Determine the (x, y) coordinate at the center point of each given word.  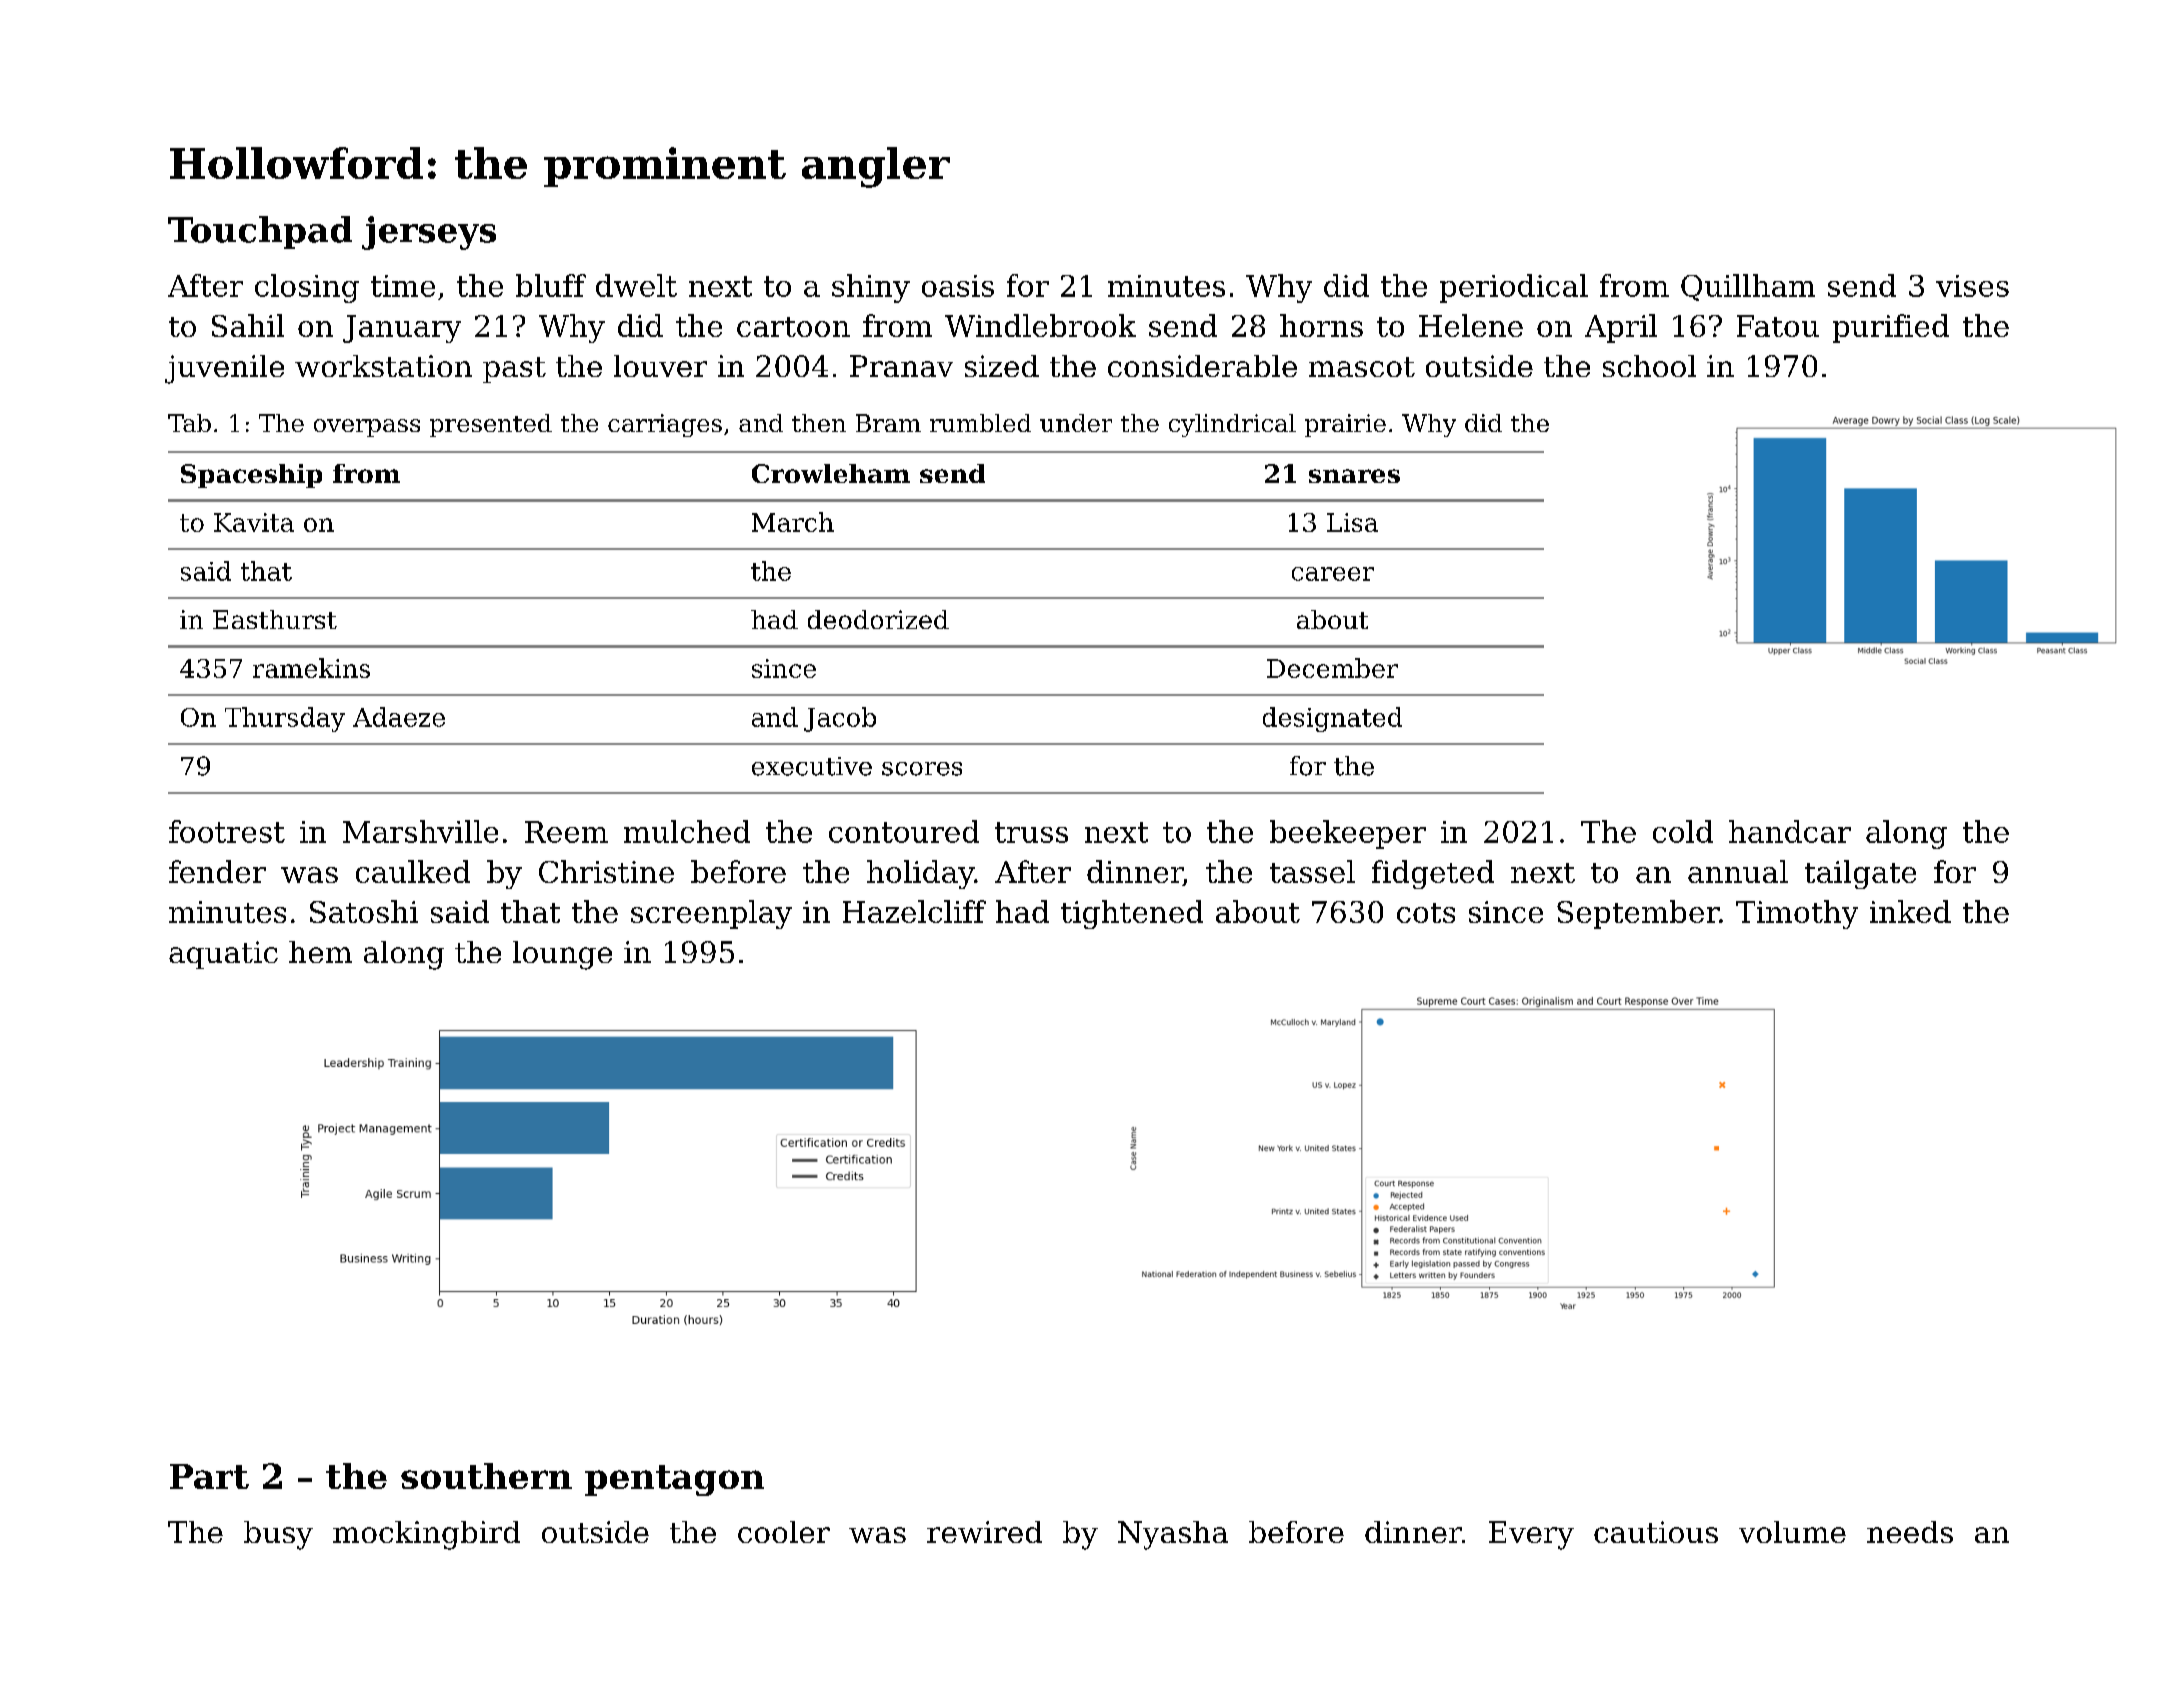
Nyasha (1173, 1535)
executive (812, 766)
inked (1910, 911)
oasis (958, 286)
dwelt (636, 285)
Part (209, 1476)
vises (1972, 286)
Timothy (1797, 914)
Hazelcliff (914, 911)
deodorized (878, 619)
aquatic (223, 955)
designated (1332, 719)
